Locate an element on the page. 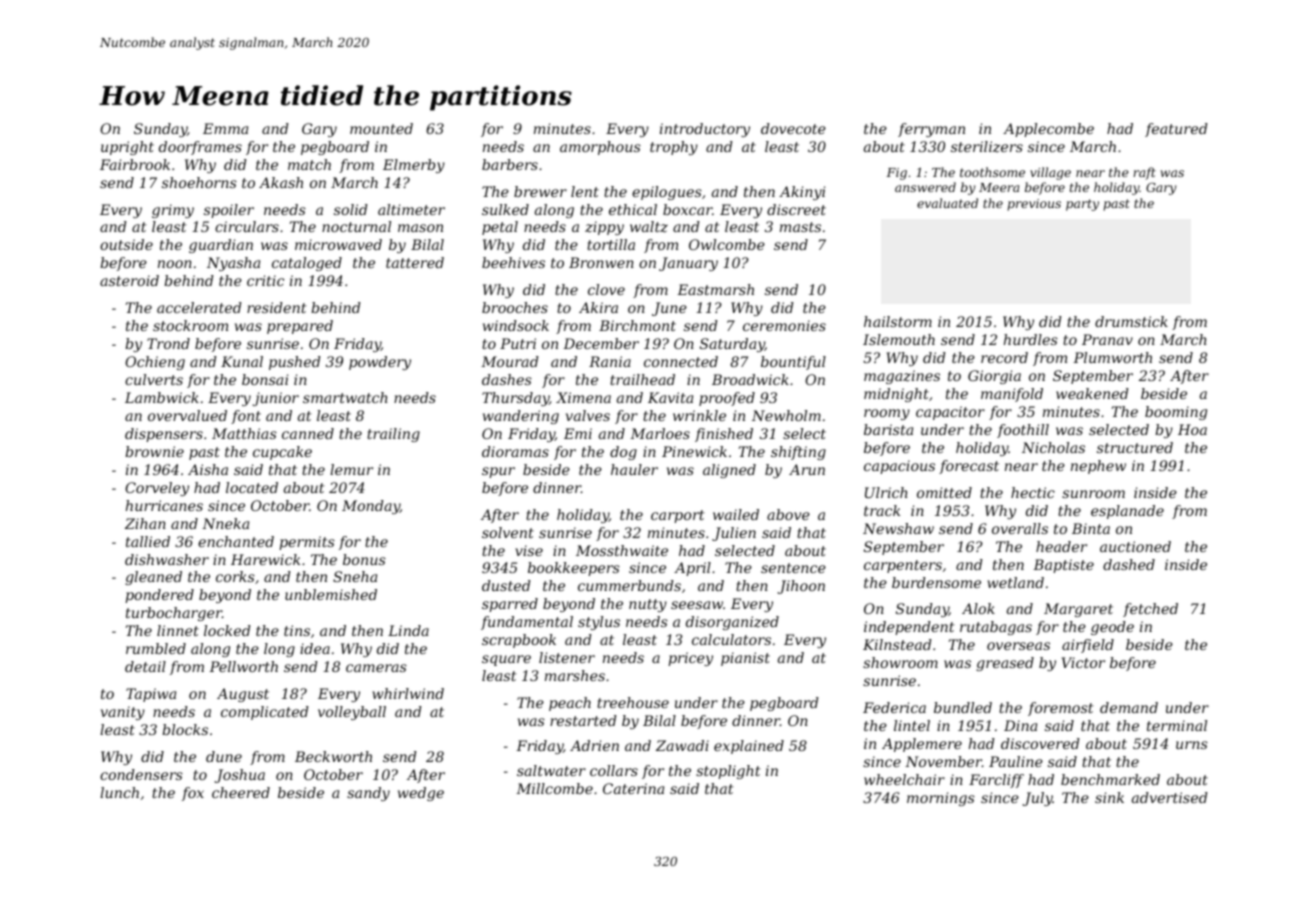 This image has height=924, width=1308. boxcar is located at coordinates (687, 209).
